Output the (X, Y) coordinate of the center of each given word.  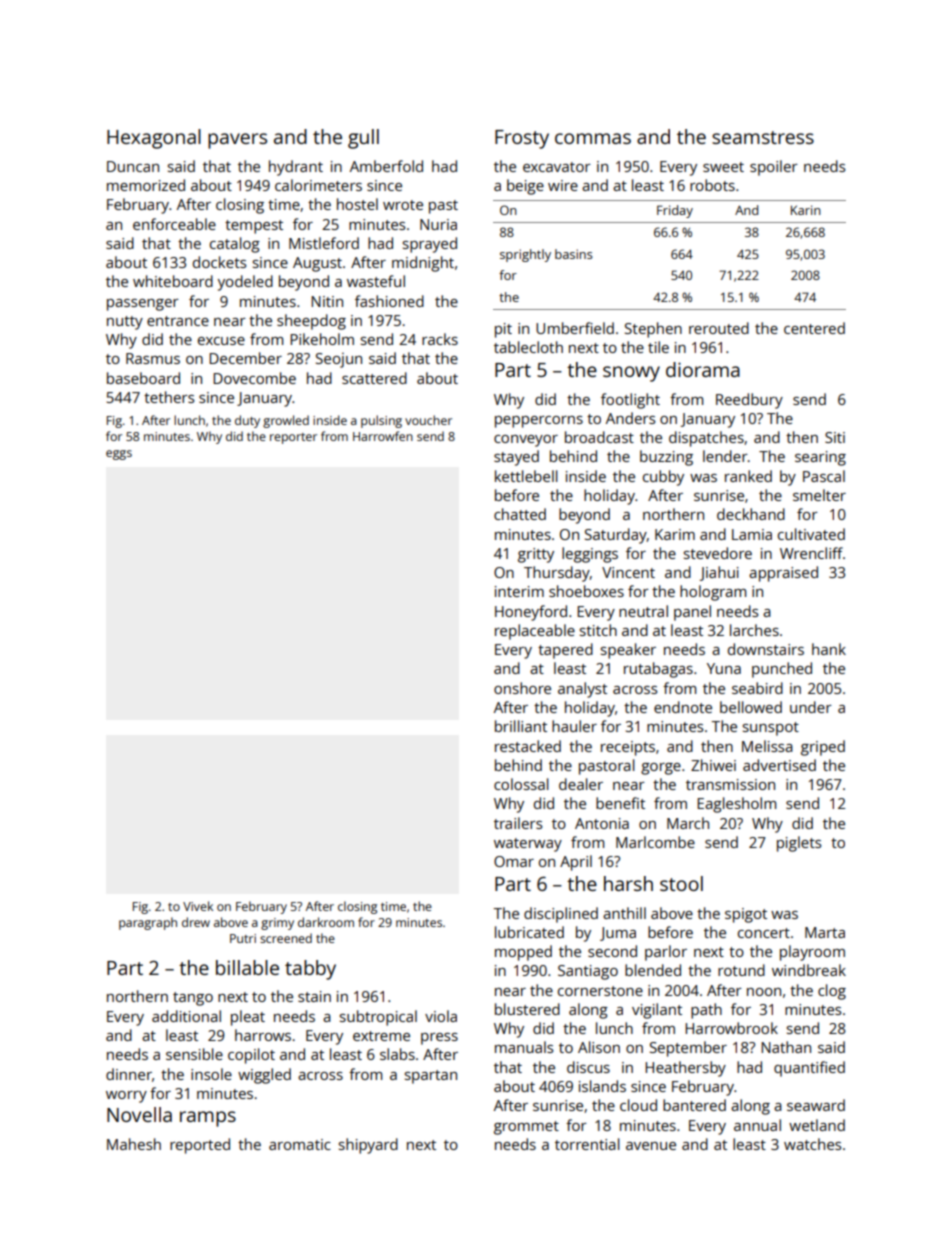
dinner (129, 1074)
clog (832, 992)
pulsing (381, 421)
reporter (293, 438)
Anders (631, 418)
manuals (524, 1047)
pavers (237, 141)
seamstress (763, 137)
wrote (403, 205)
